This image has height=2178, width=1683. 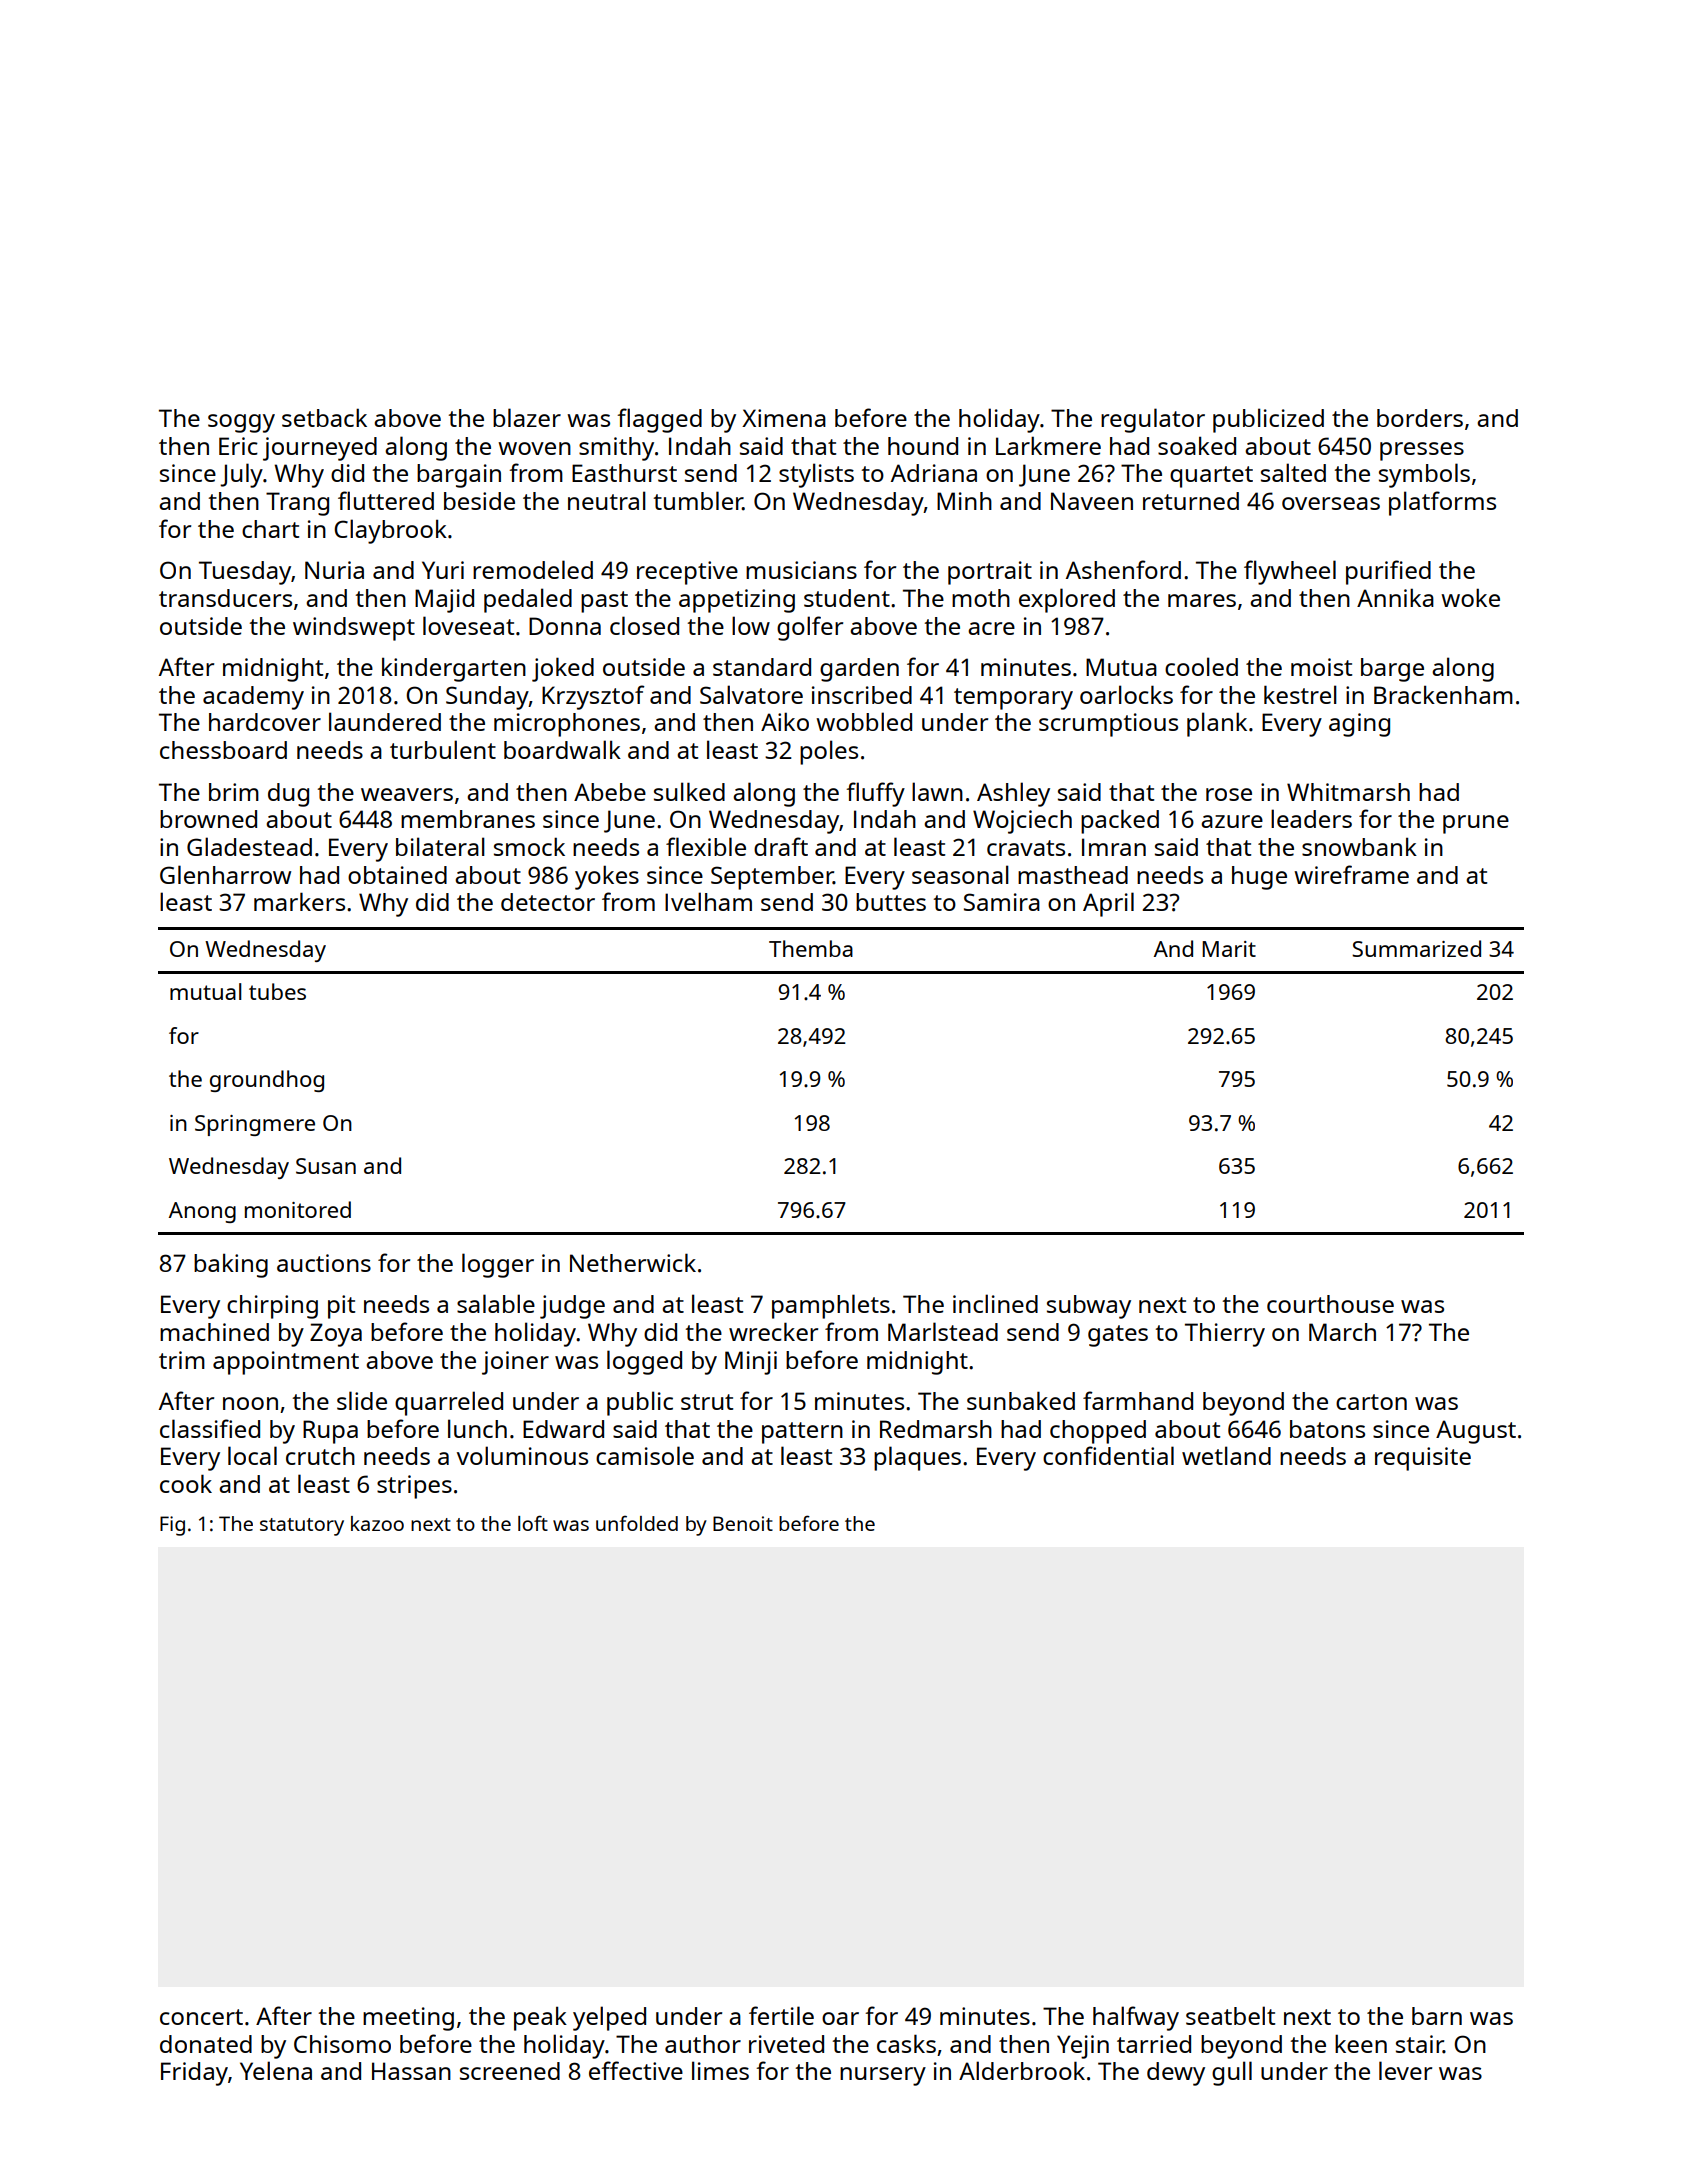 I want to click on setback, so click(x=324, y=417).
